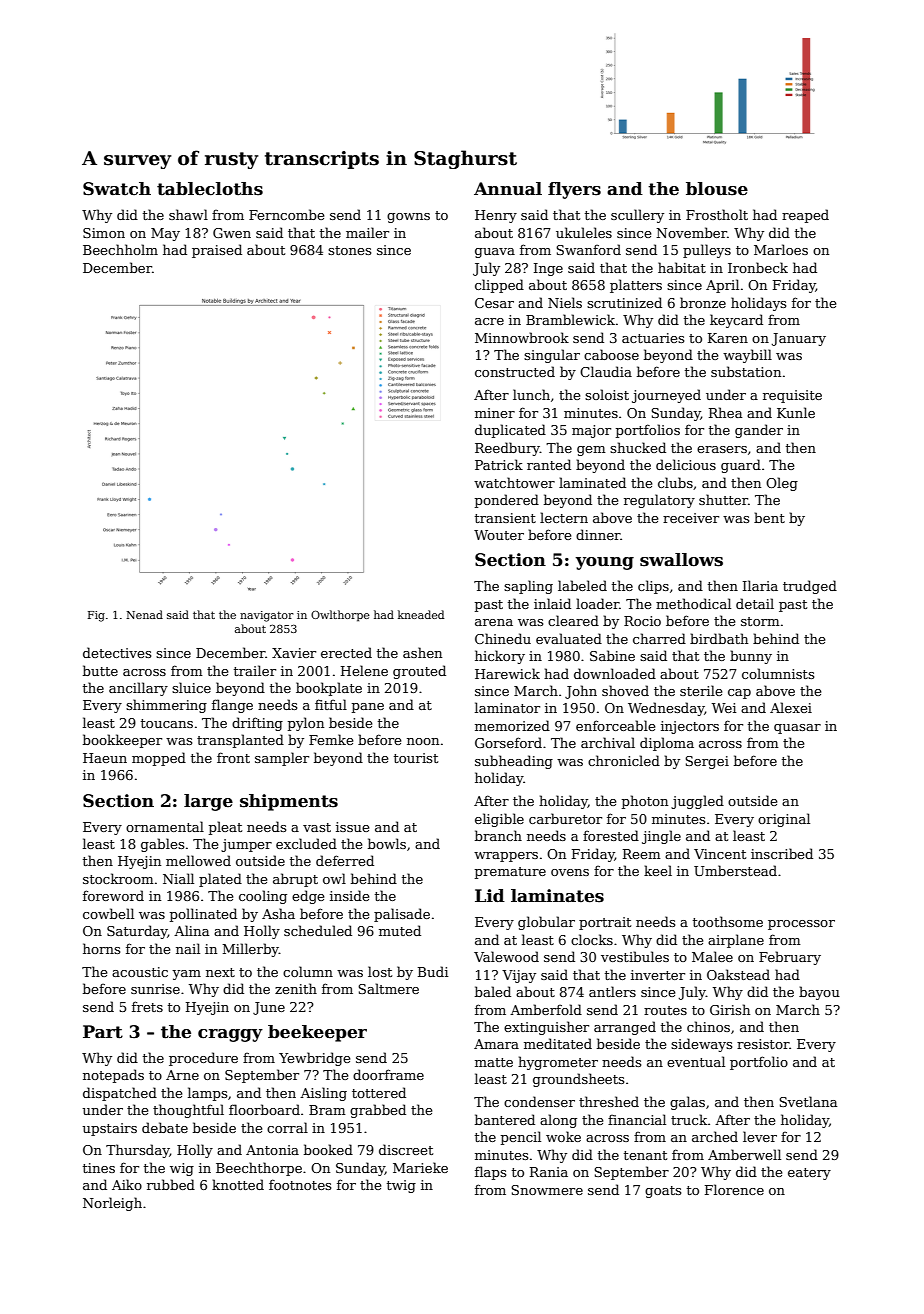  What do you see at coordinates (120, 249) in the screenshot?
I see `Beechholm` at bounding box center [120, 249].
